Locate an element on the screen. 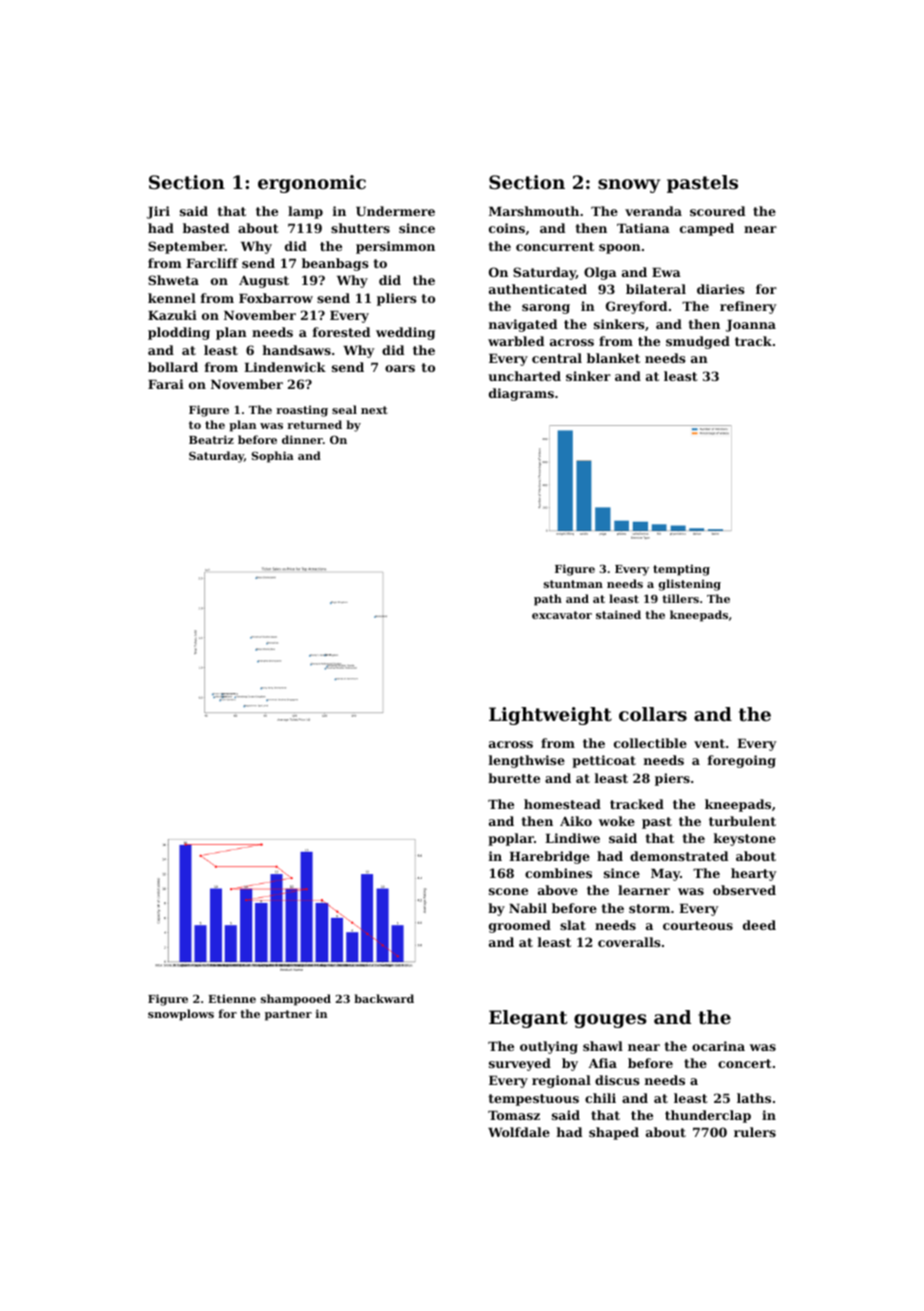 This screenshot has height=1311, width=924. Sophia is located at coordinates (273, 457).
